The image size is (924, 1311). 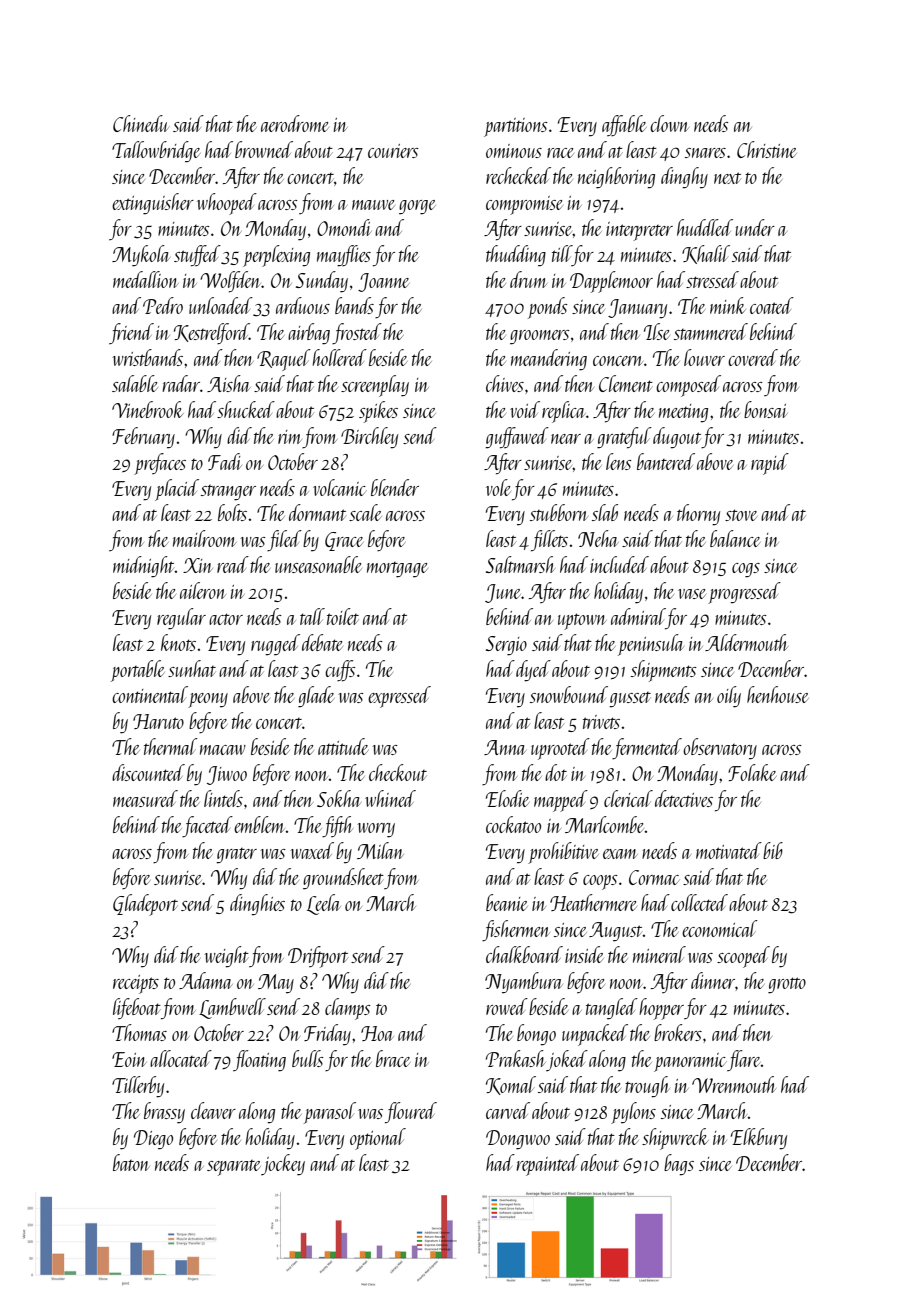 What do you see at coordinates (516, 930) in the screenshot?
I see `fishermen` at bounding box center [516, 930].
